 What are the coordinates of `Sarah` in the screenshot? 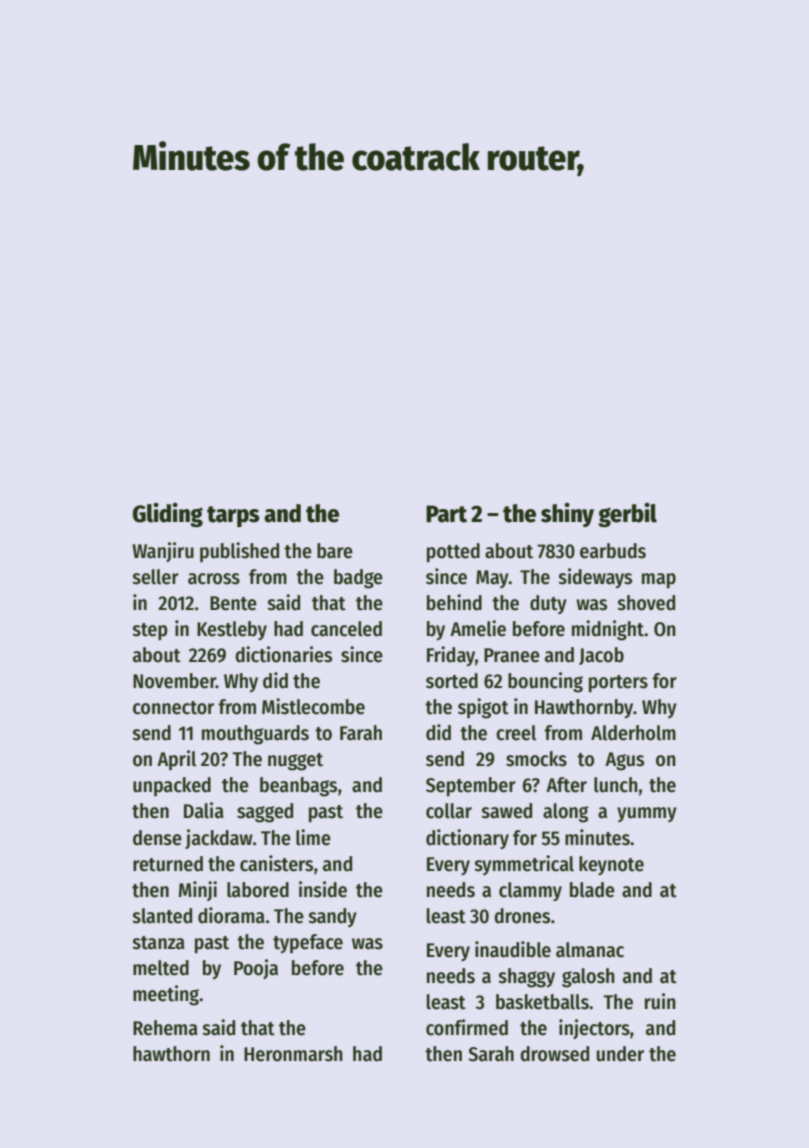 It's located at (491, 1054).
